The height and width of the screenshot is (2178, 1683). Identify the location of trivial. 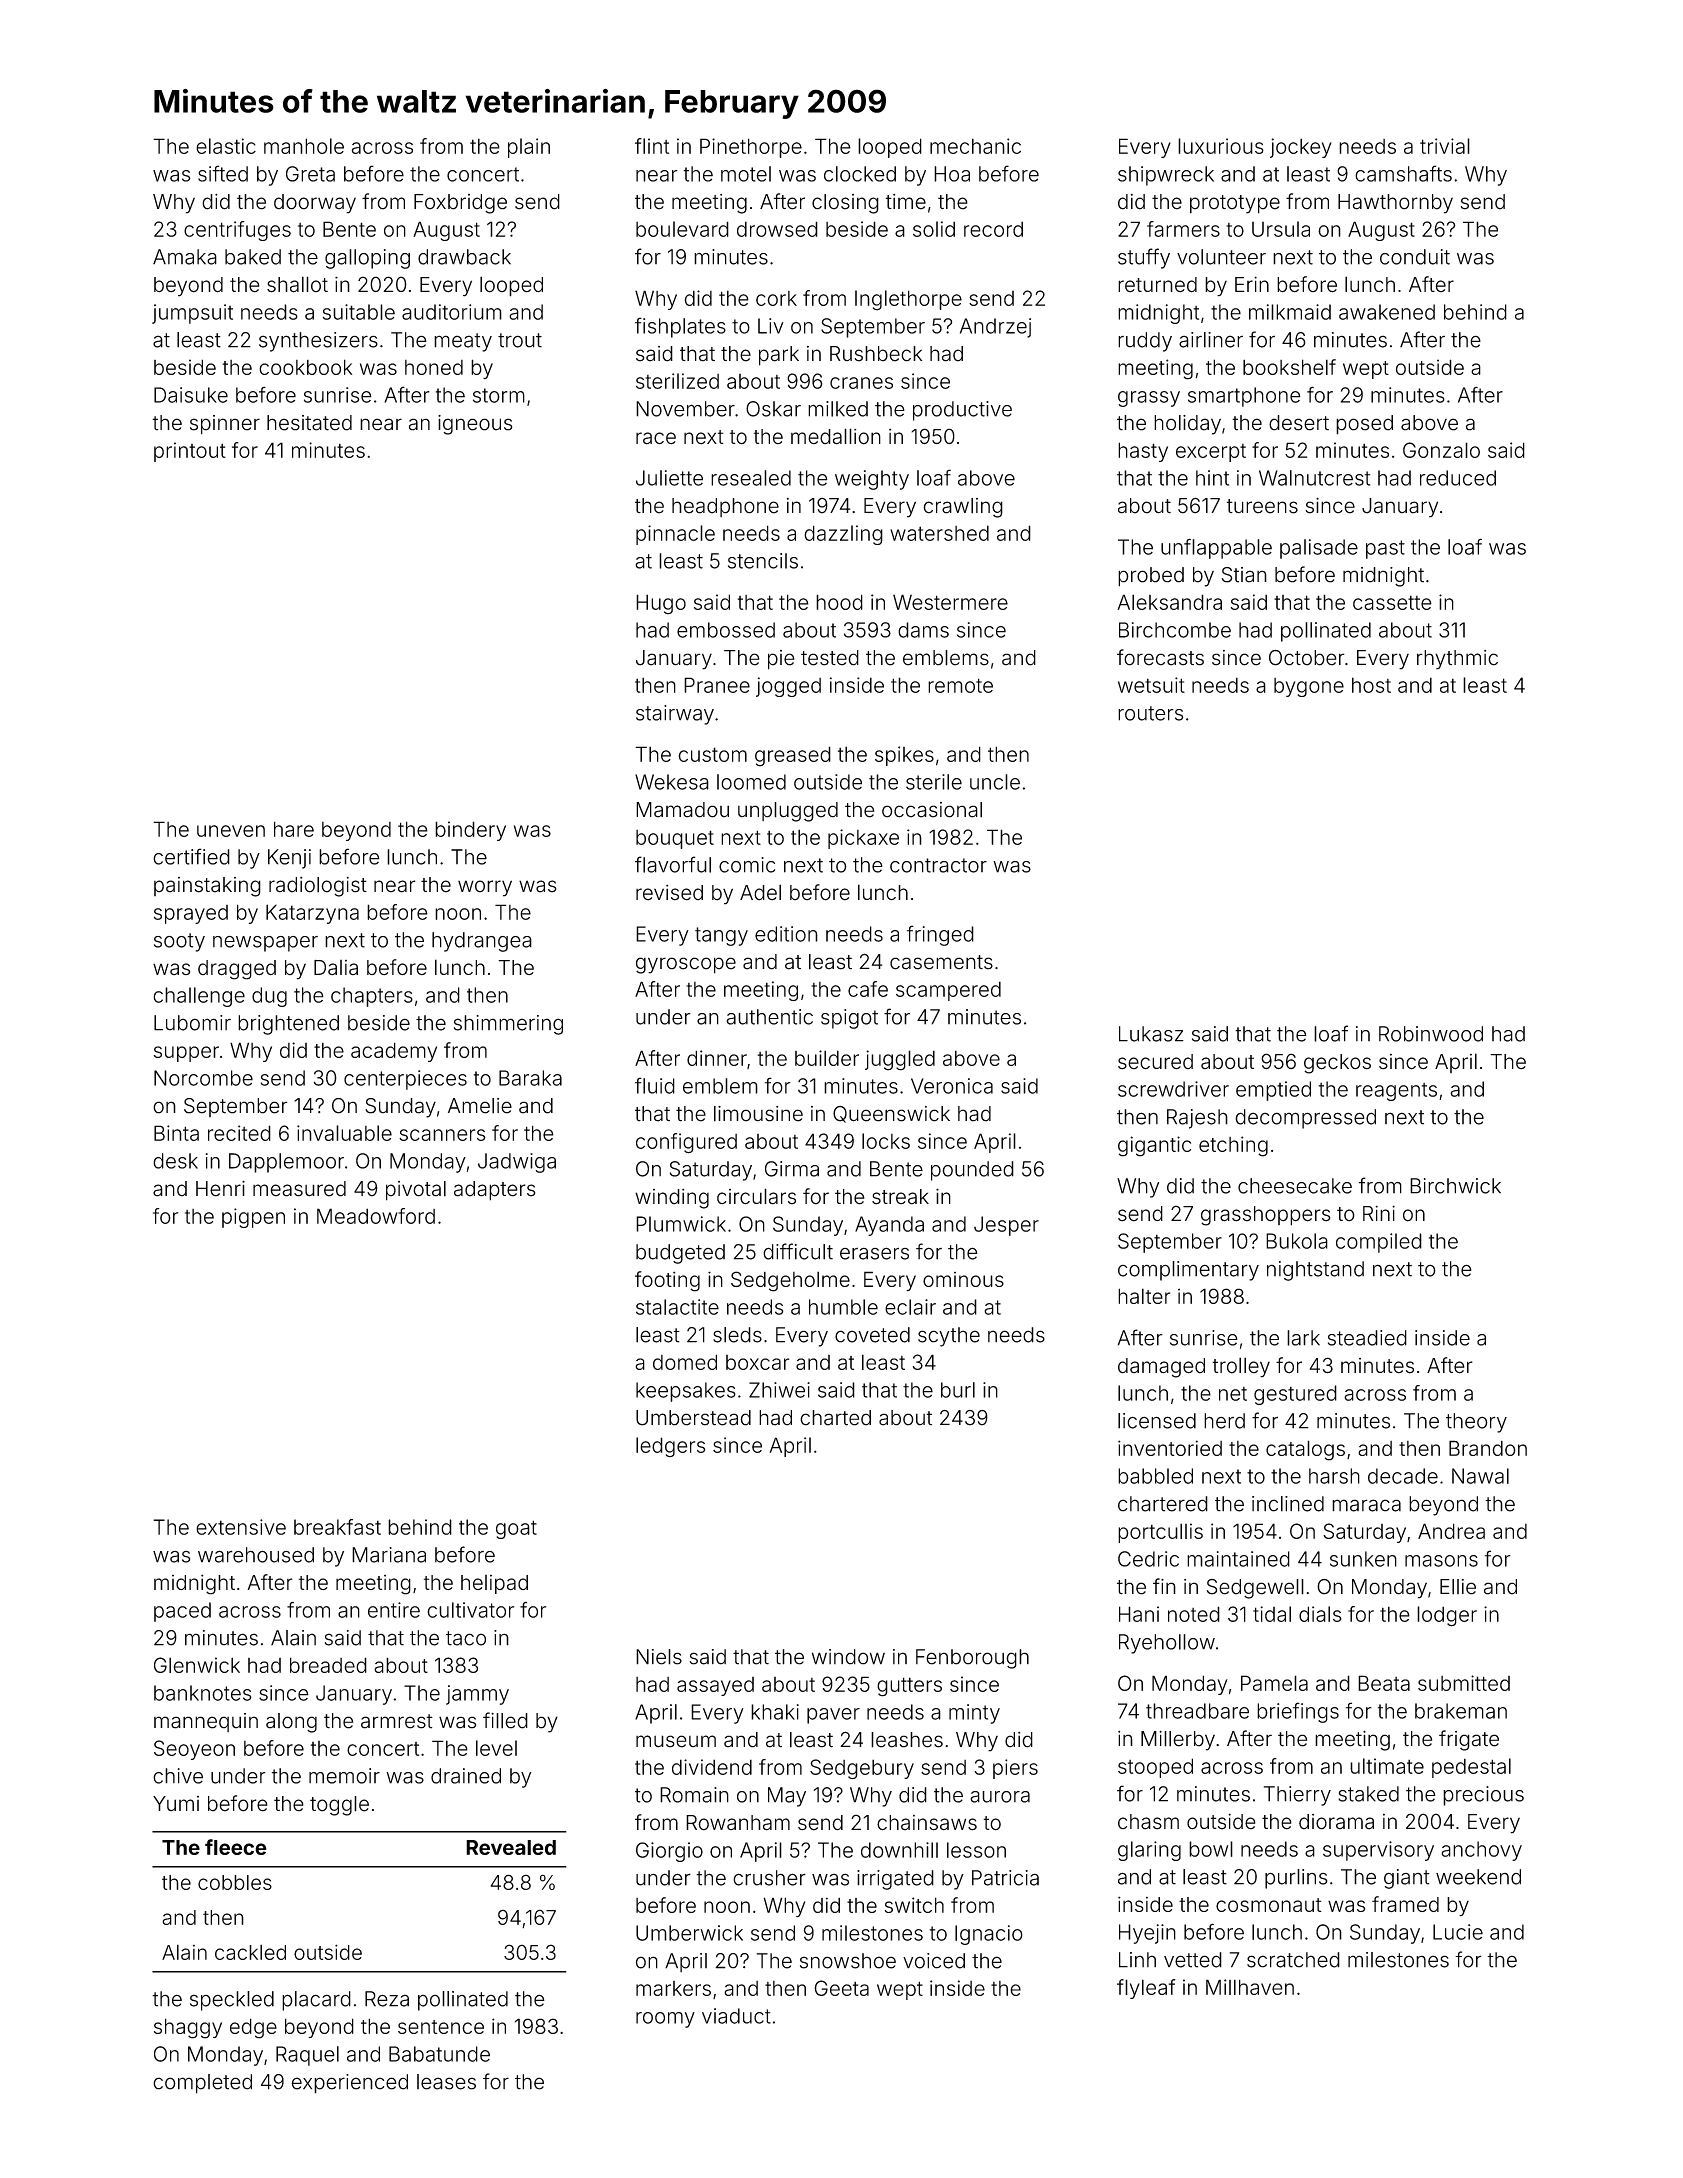
(1445, 146).
